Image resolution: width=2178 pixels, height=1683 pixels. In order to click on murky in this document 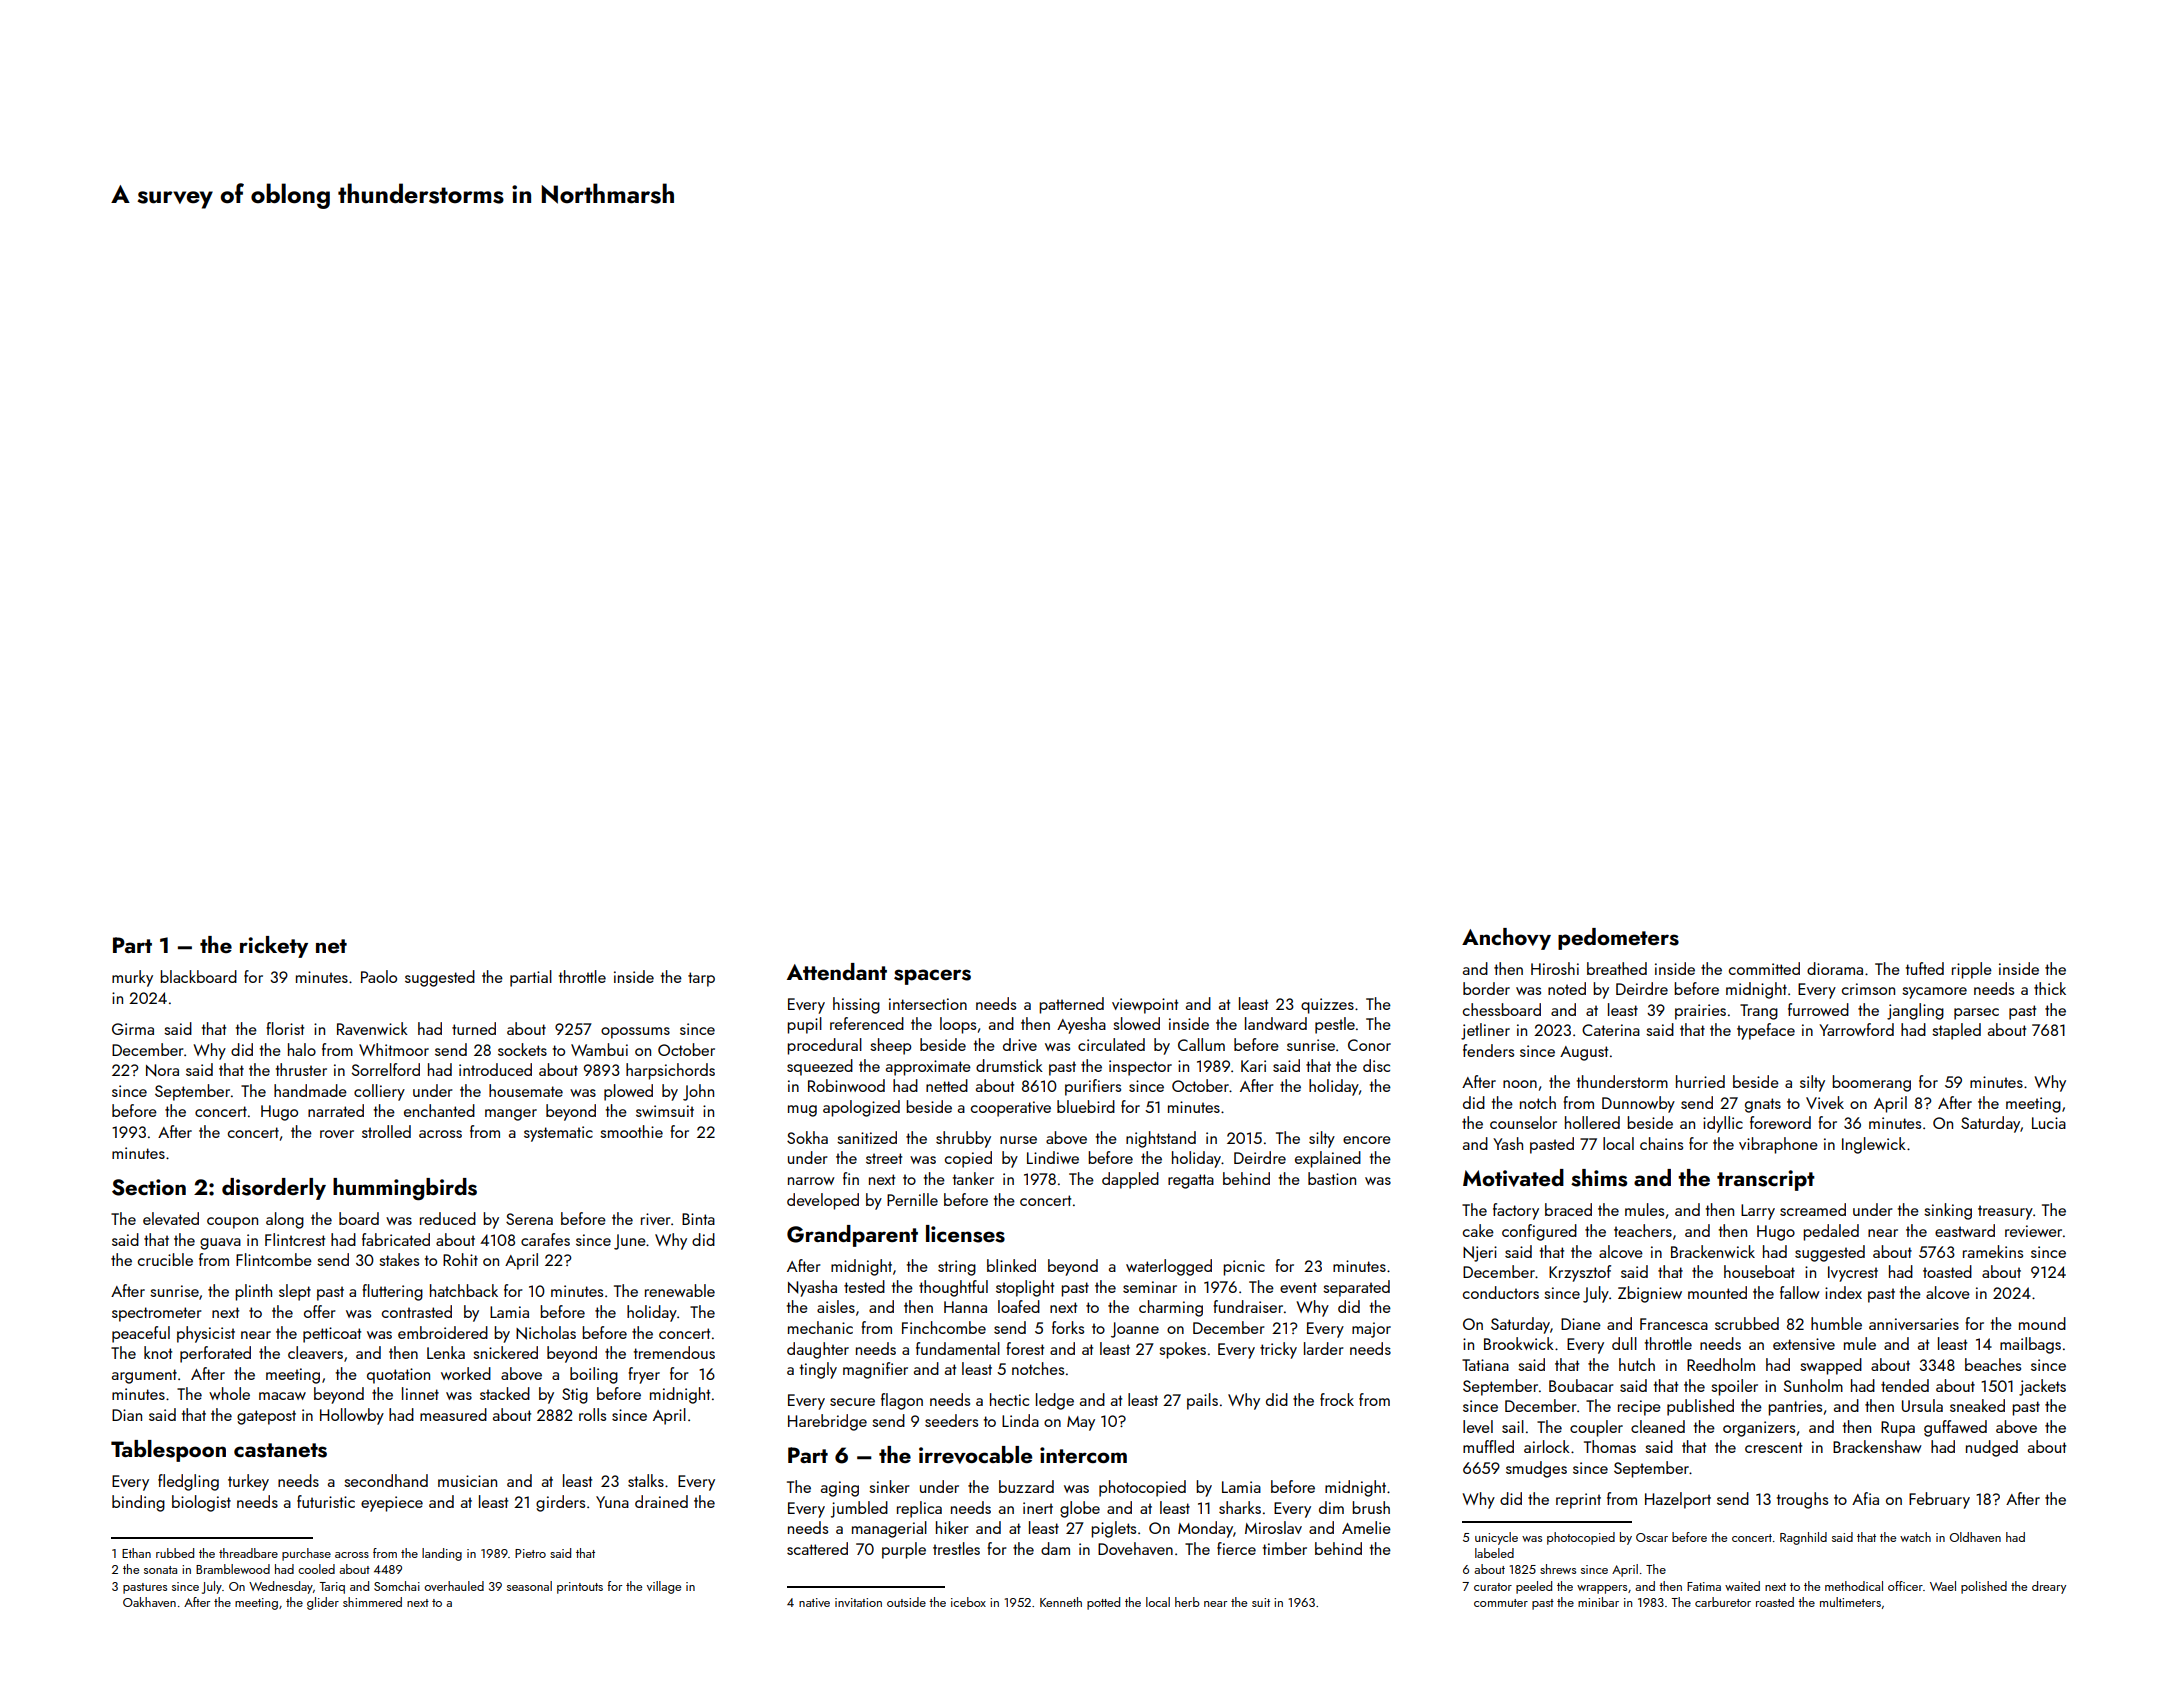, I will do `click(132, 978)`.
